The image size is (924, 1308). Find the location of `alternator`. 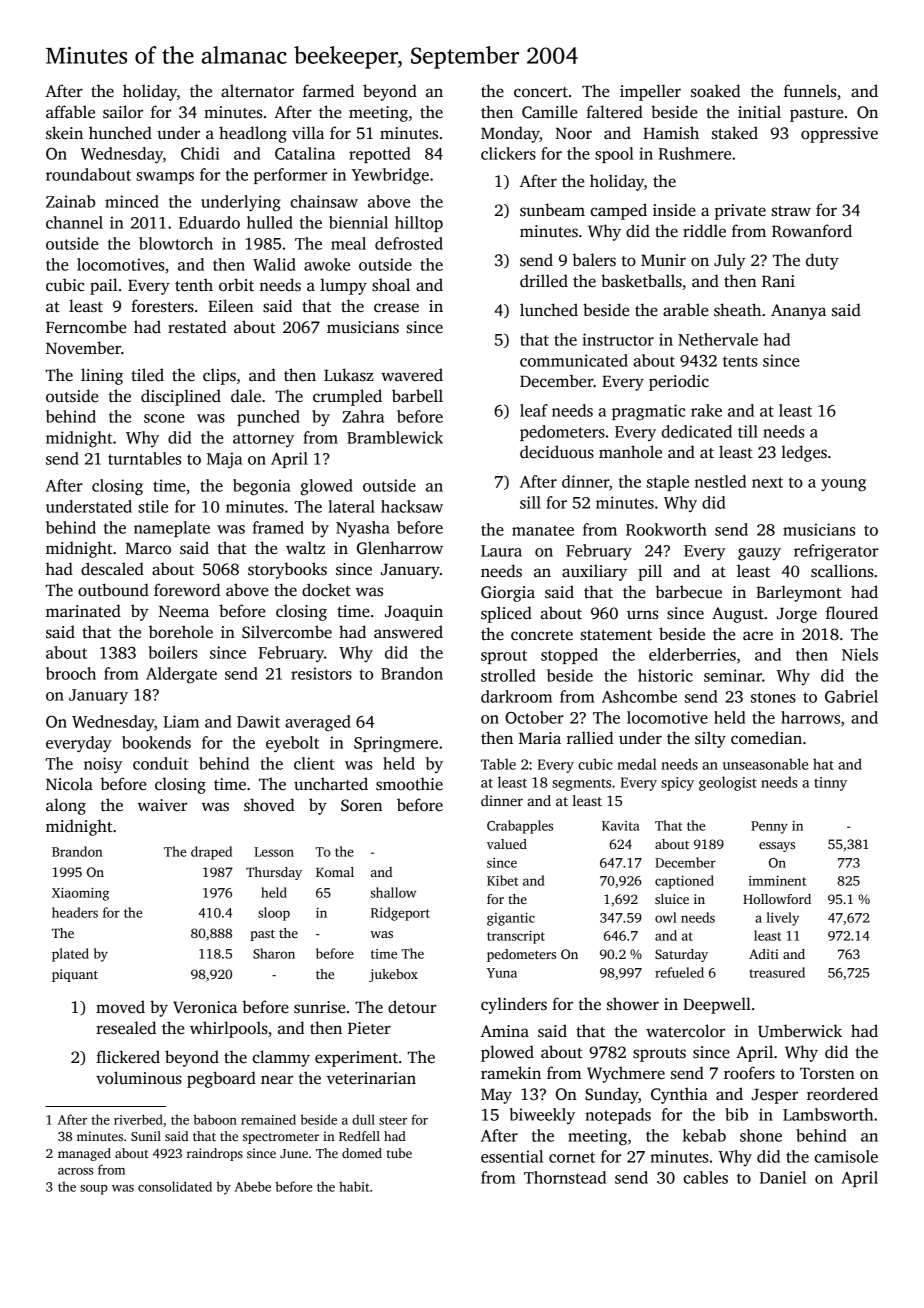

alternator is located at coordinates (257, 90).
